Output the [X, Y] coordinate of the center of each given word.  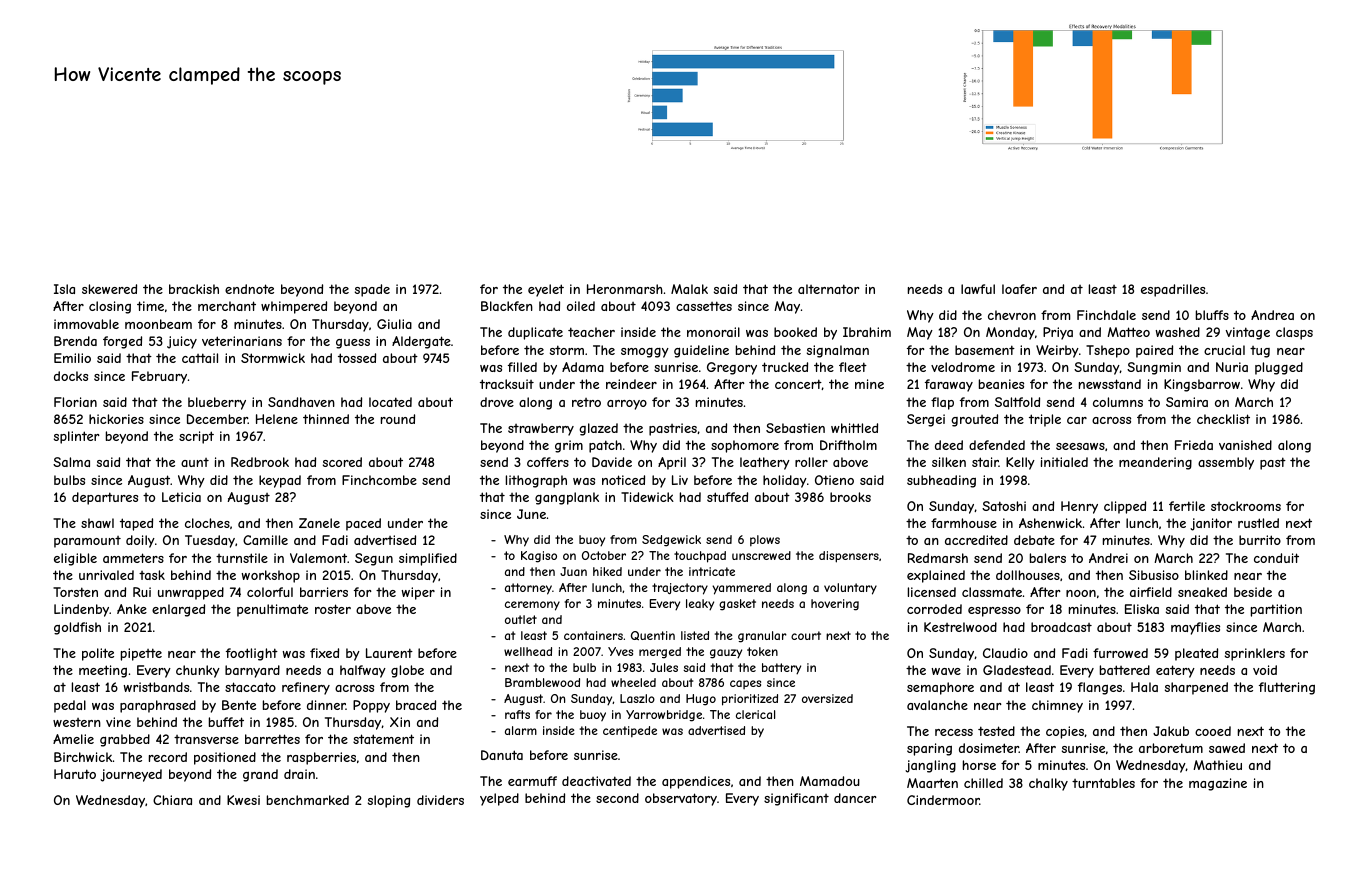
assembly [1226, 463]
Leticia [181, 497]
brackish [194, 289]
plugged [1279, 368]
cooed [1213, 731]
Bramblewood [542, 682]
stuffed [727, 497]
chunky [198, 671]
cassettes [704, 306]
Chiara [172, 800]
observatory [681, 799]
